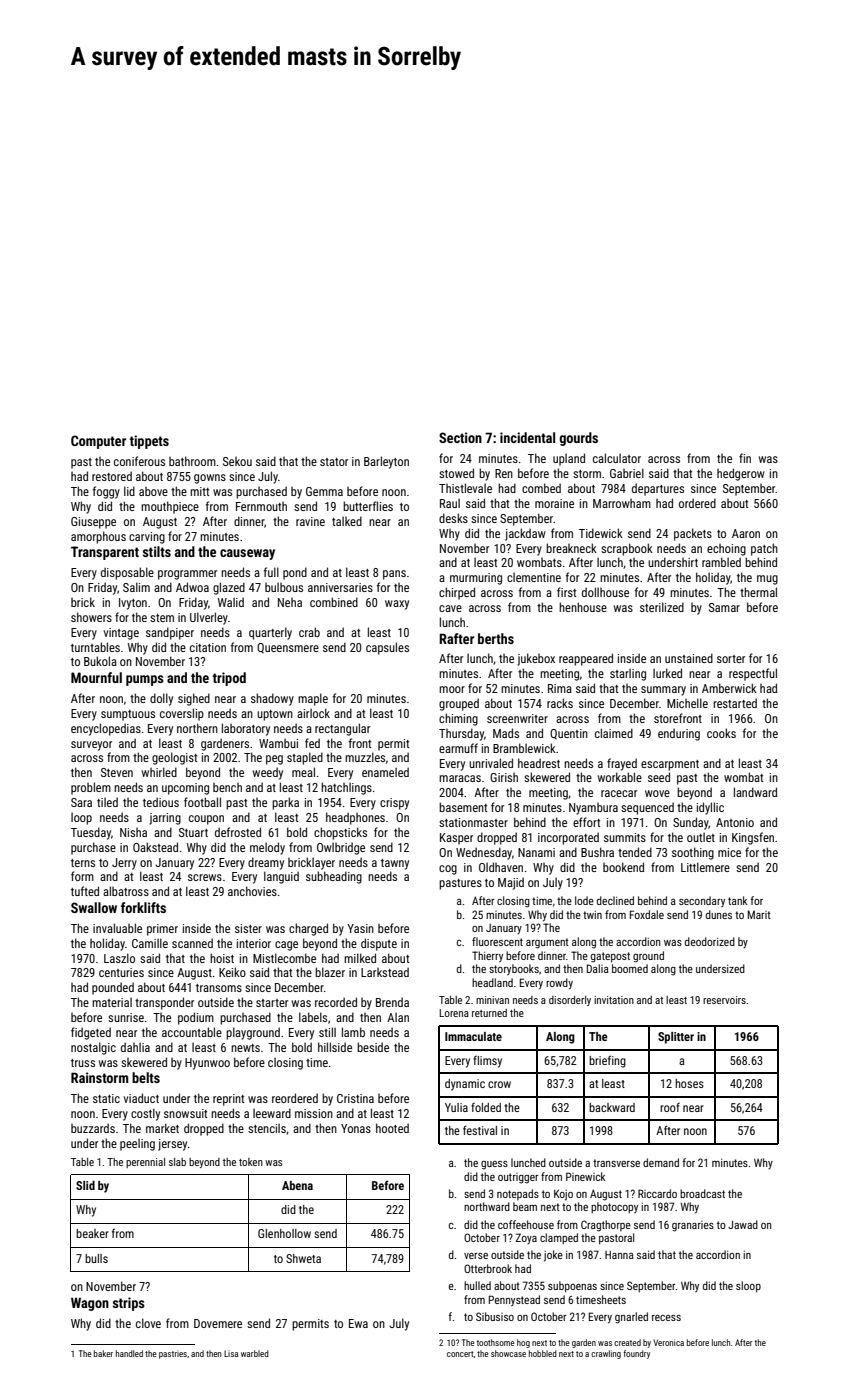  What do you see at coordinates (334, 877) in the document?
I see `subheading` at bounding box center [334, 877].
